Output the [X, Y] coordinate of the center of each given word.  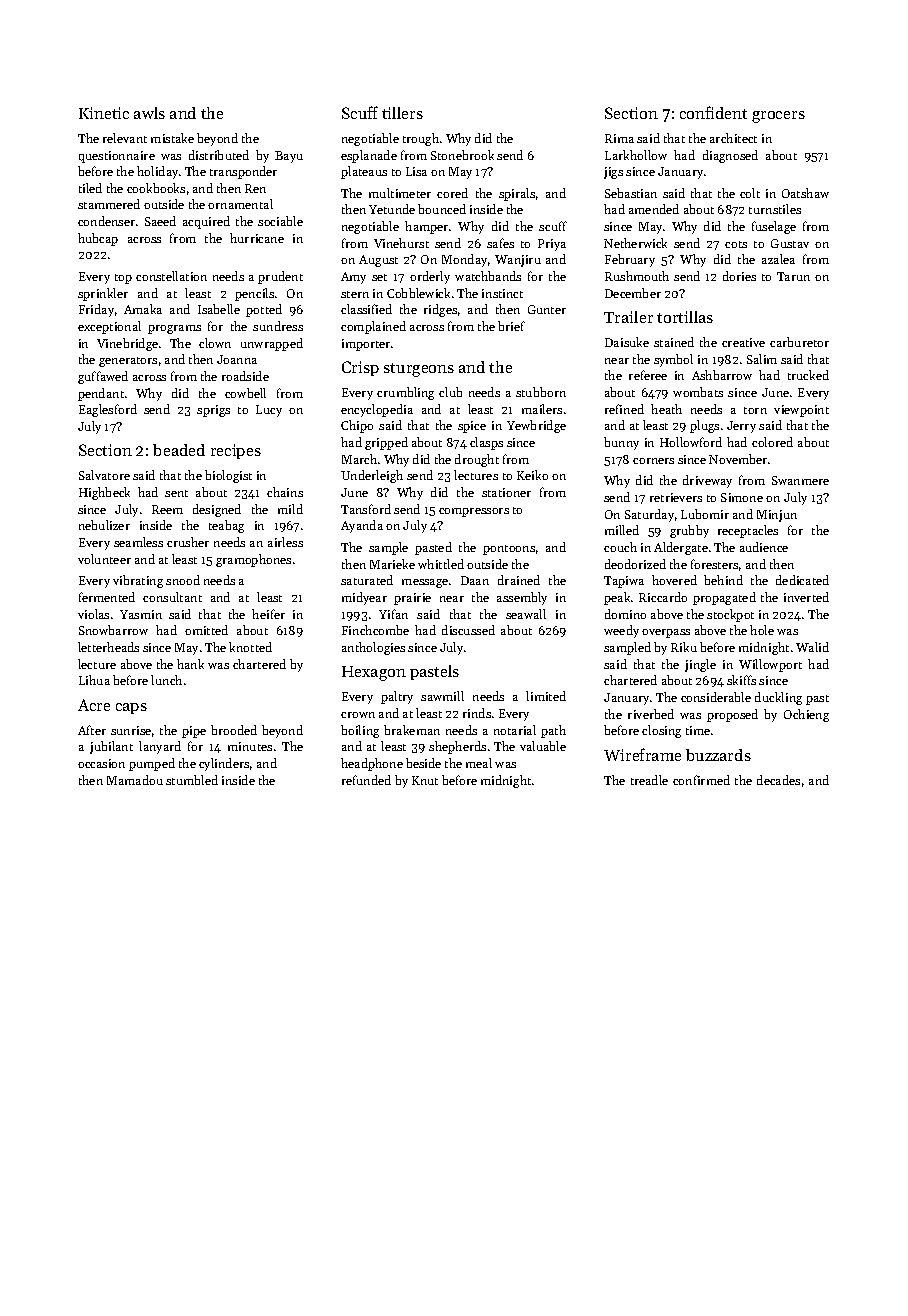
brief [511, 326]
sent [176, 493]
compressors [474, 512]
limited [546, 696]
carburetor [799, 342]
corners [653, 461]
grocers [778, 117]
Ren [255, 188]
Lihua [94, 680]
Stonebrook [462, 155]
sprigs [213, 411]
